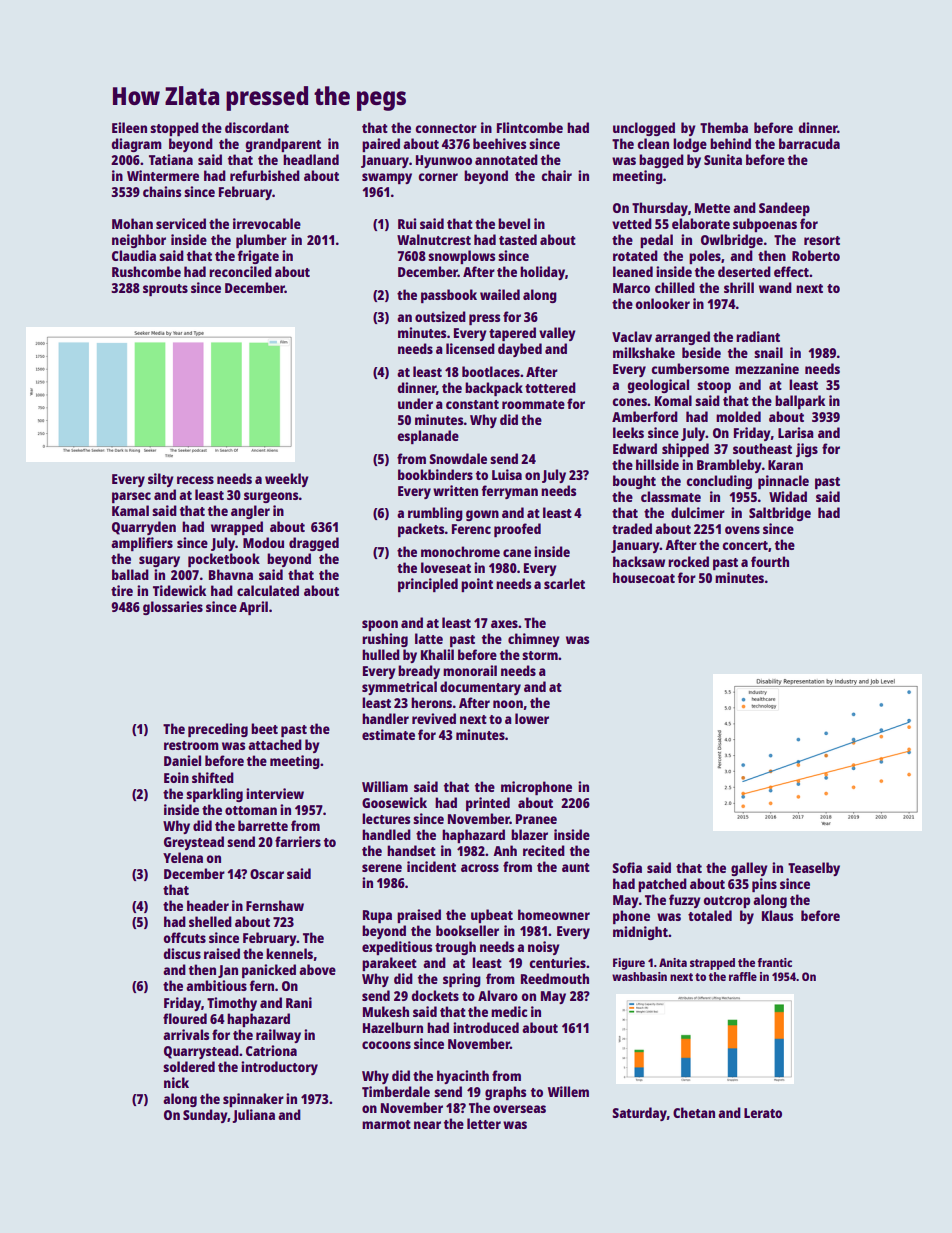 This screenshot has height=1233, width=952. What do you see at coordinates (764, 885) in the screenshot?
I see `pins` at bounding box center [764, 885].
